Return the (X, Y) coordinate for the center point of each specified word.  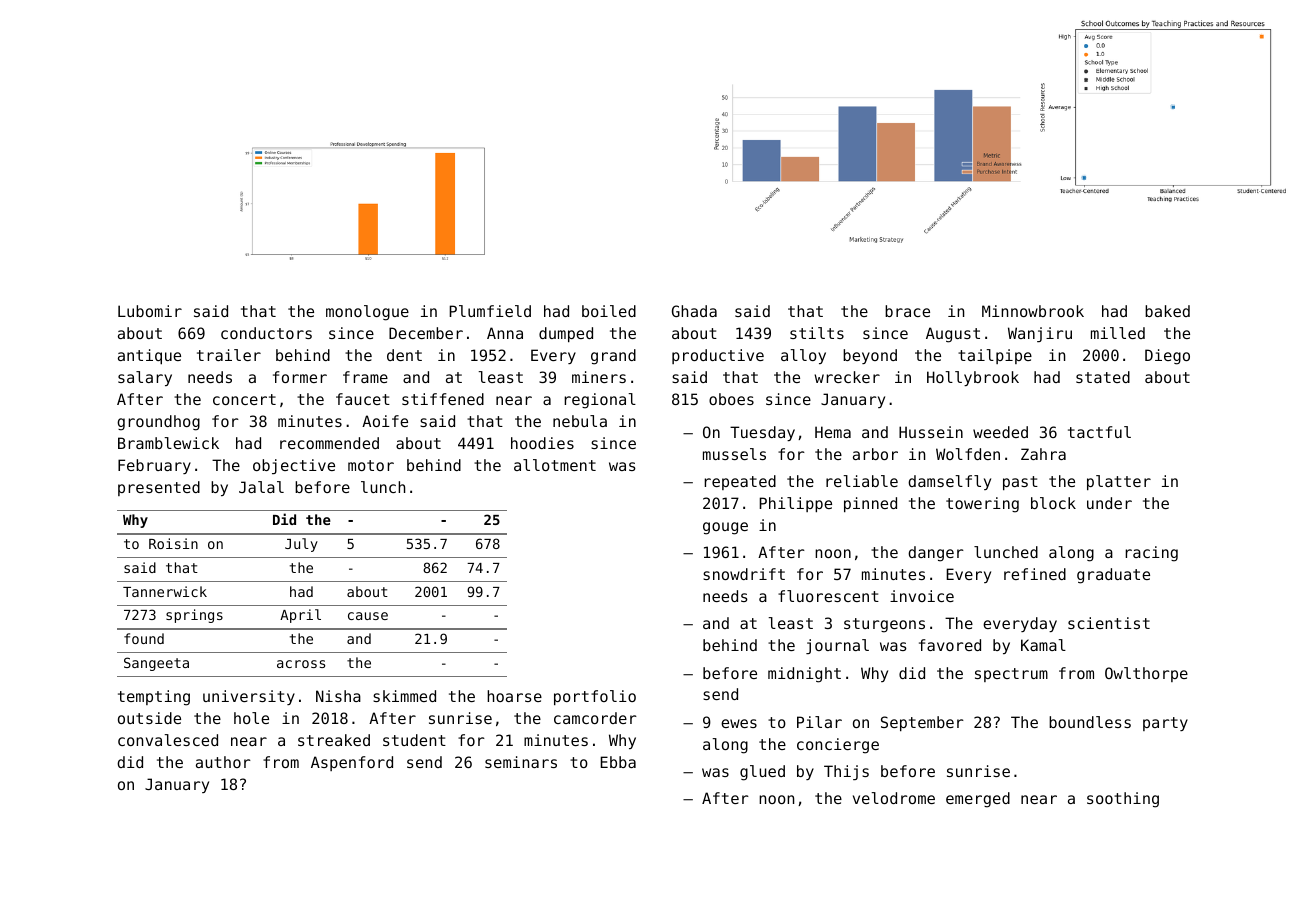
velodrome (894, 798)
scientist (1109, 623)
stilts (817, 333)
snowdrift (744, 574)
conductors (266, 333)
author (223, 762)
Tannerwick (165, 591)
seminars (521, 762)
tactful (1099, 432)
